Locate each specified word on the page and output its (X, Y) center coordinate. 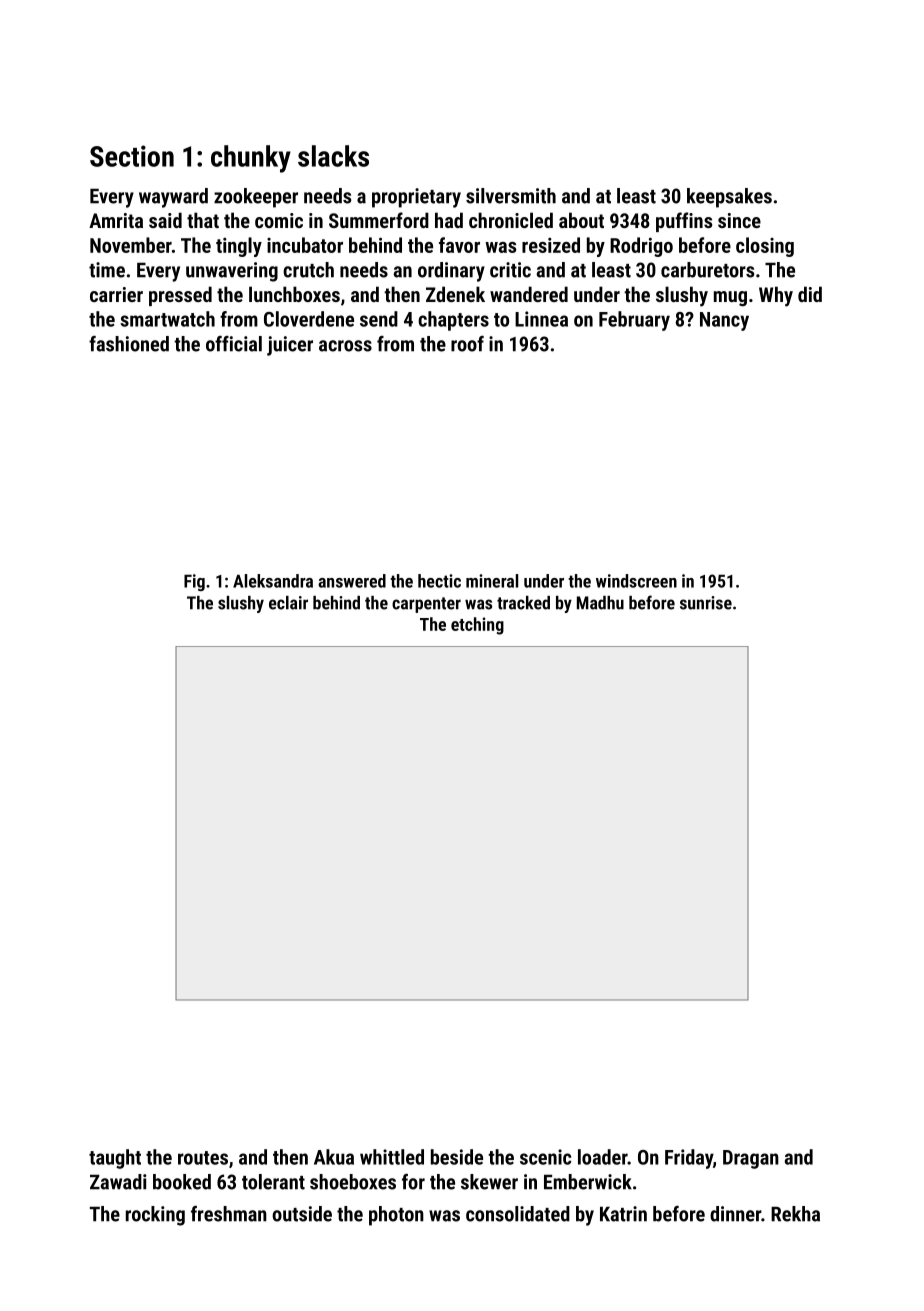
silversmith (511, 196)
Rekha (795, 1214)
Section (132, 156)
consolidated (518, 1214)
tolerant (273, 1182)
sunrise (706, 603)
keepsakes (729, 198)
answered (352, 581)
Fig (194, 582)
